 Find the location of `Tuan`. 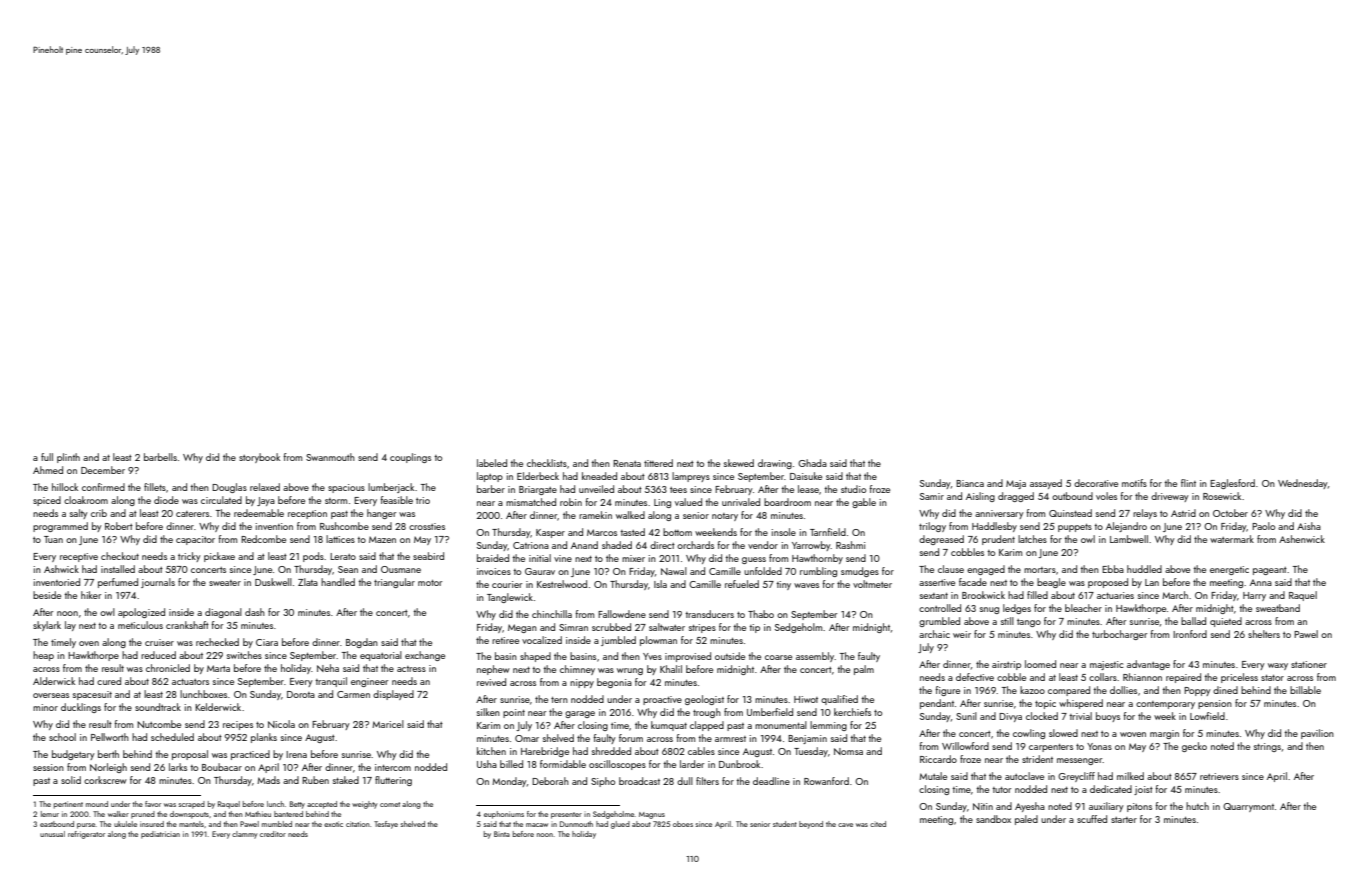

Tuan is located at coordinates (53, 539).
